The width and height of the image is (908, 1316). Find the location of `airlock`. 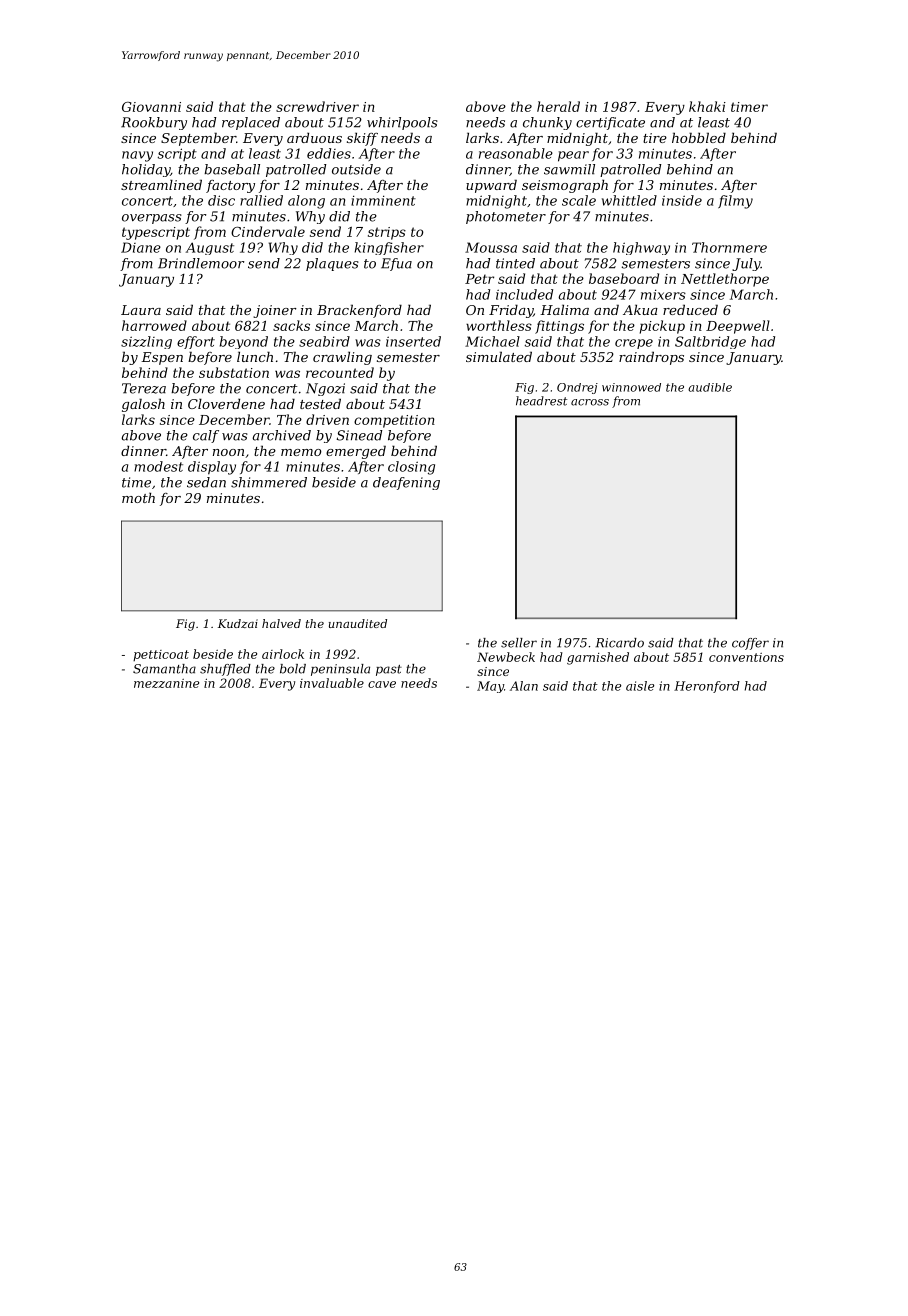

airlock is located at coordinates (283, 654).
